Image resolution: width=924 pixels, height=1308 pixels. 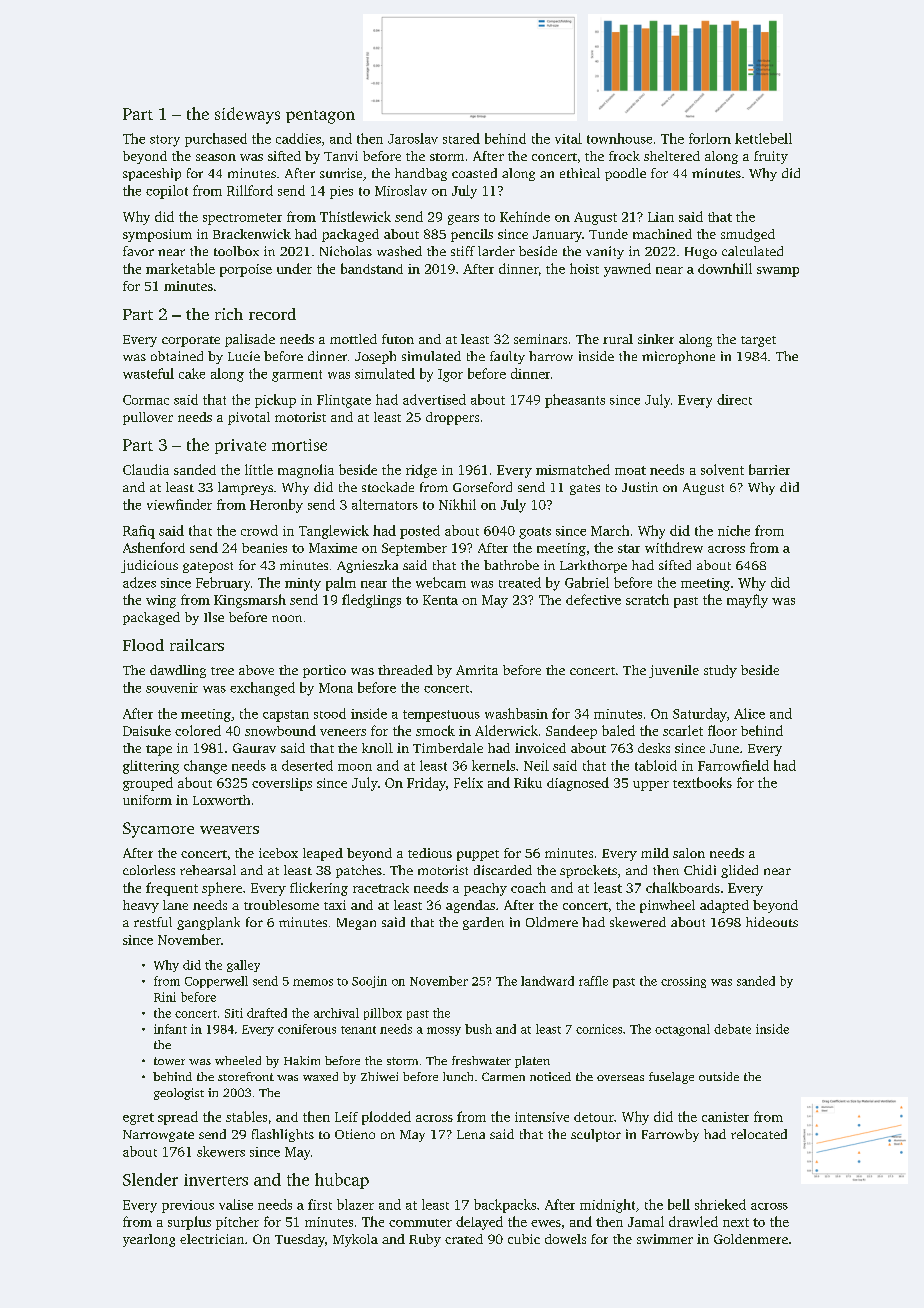 I want to click on spread, so click(x=178, y=1118).
